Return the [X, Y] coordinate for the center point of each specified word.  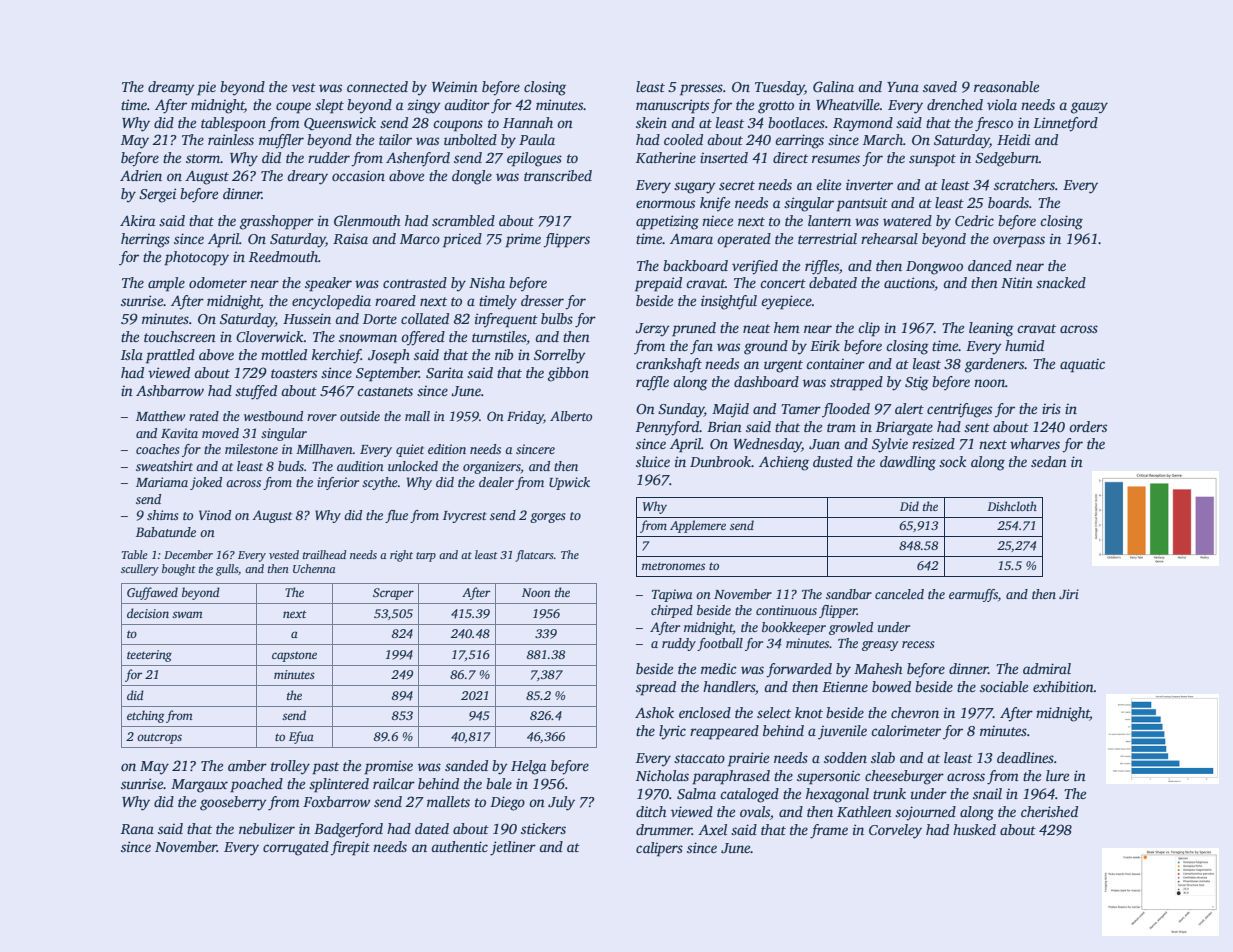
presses [701, 90]
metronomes [673, 566]
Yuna [903, 87]
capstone [294, 656]
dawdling [908, 463]
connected [377, 86]
